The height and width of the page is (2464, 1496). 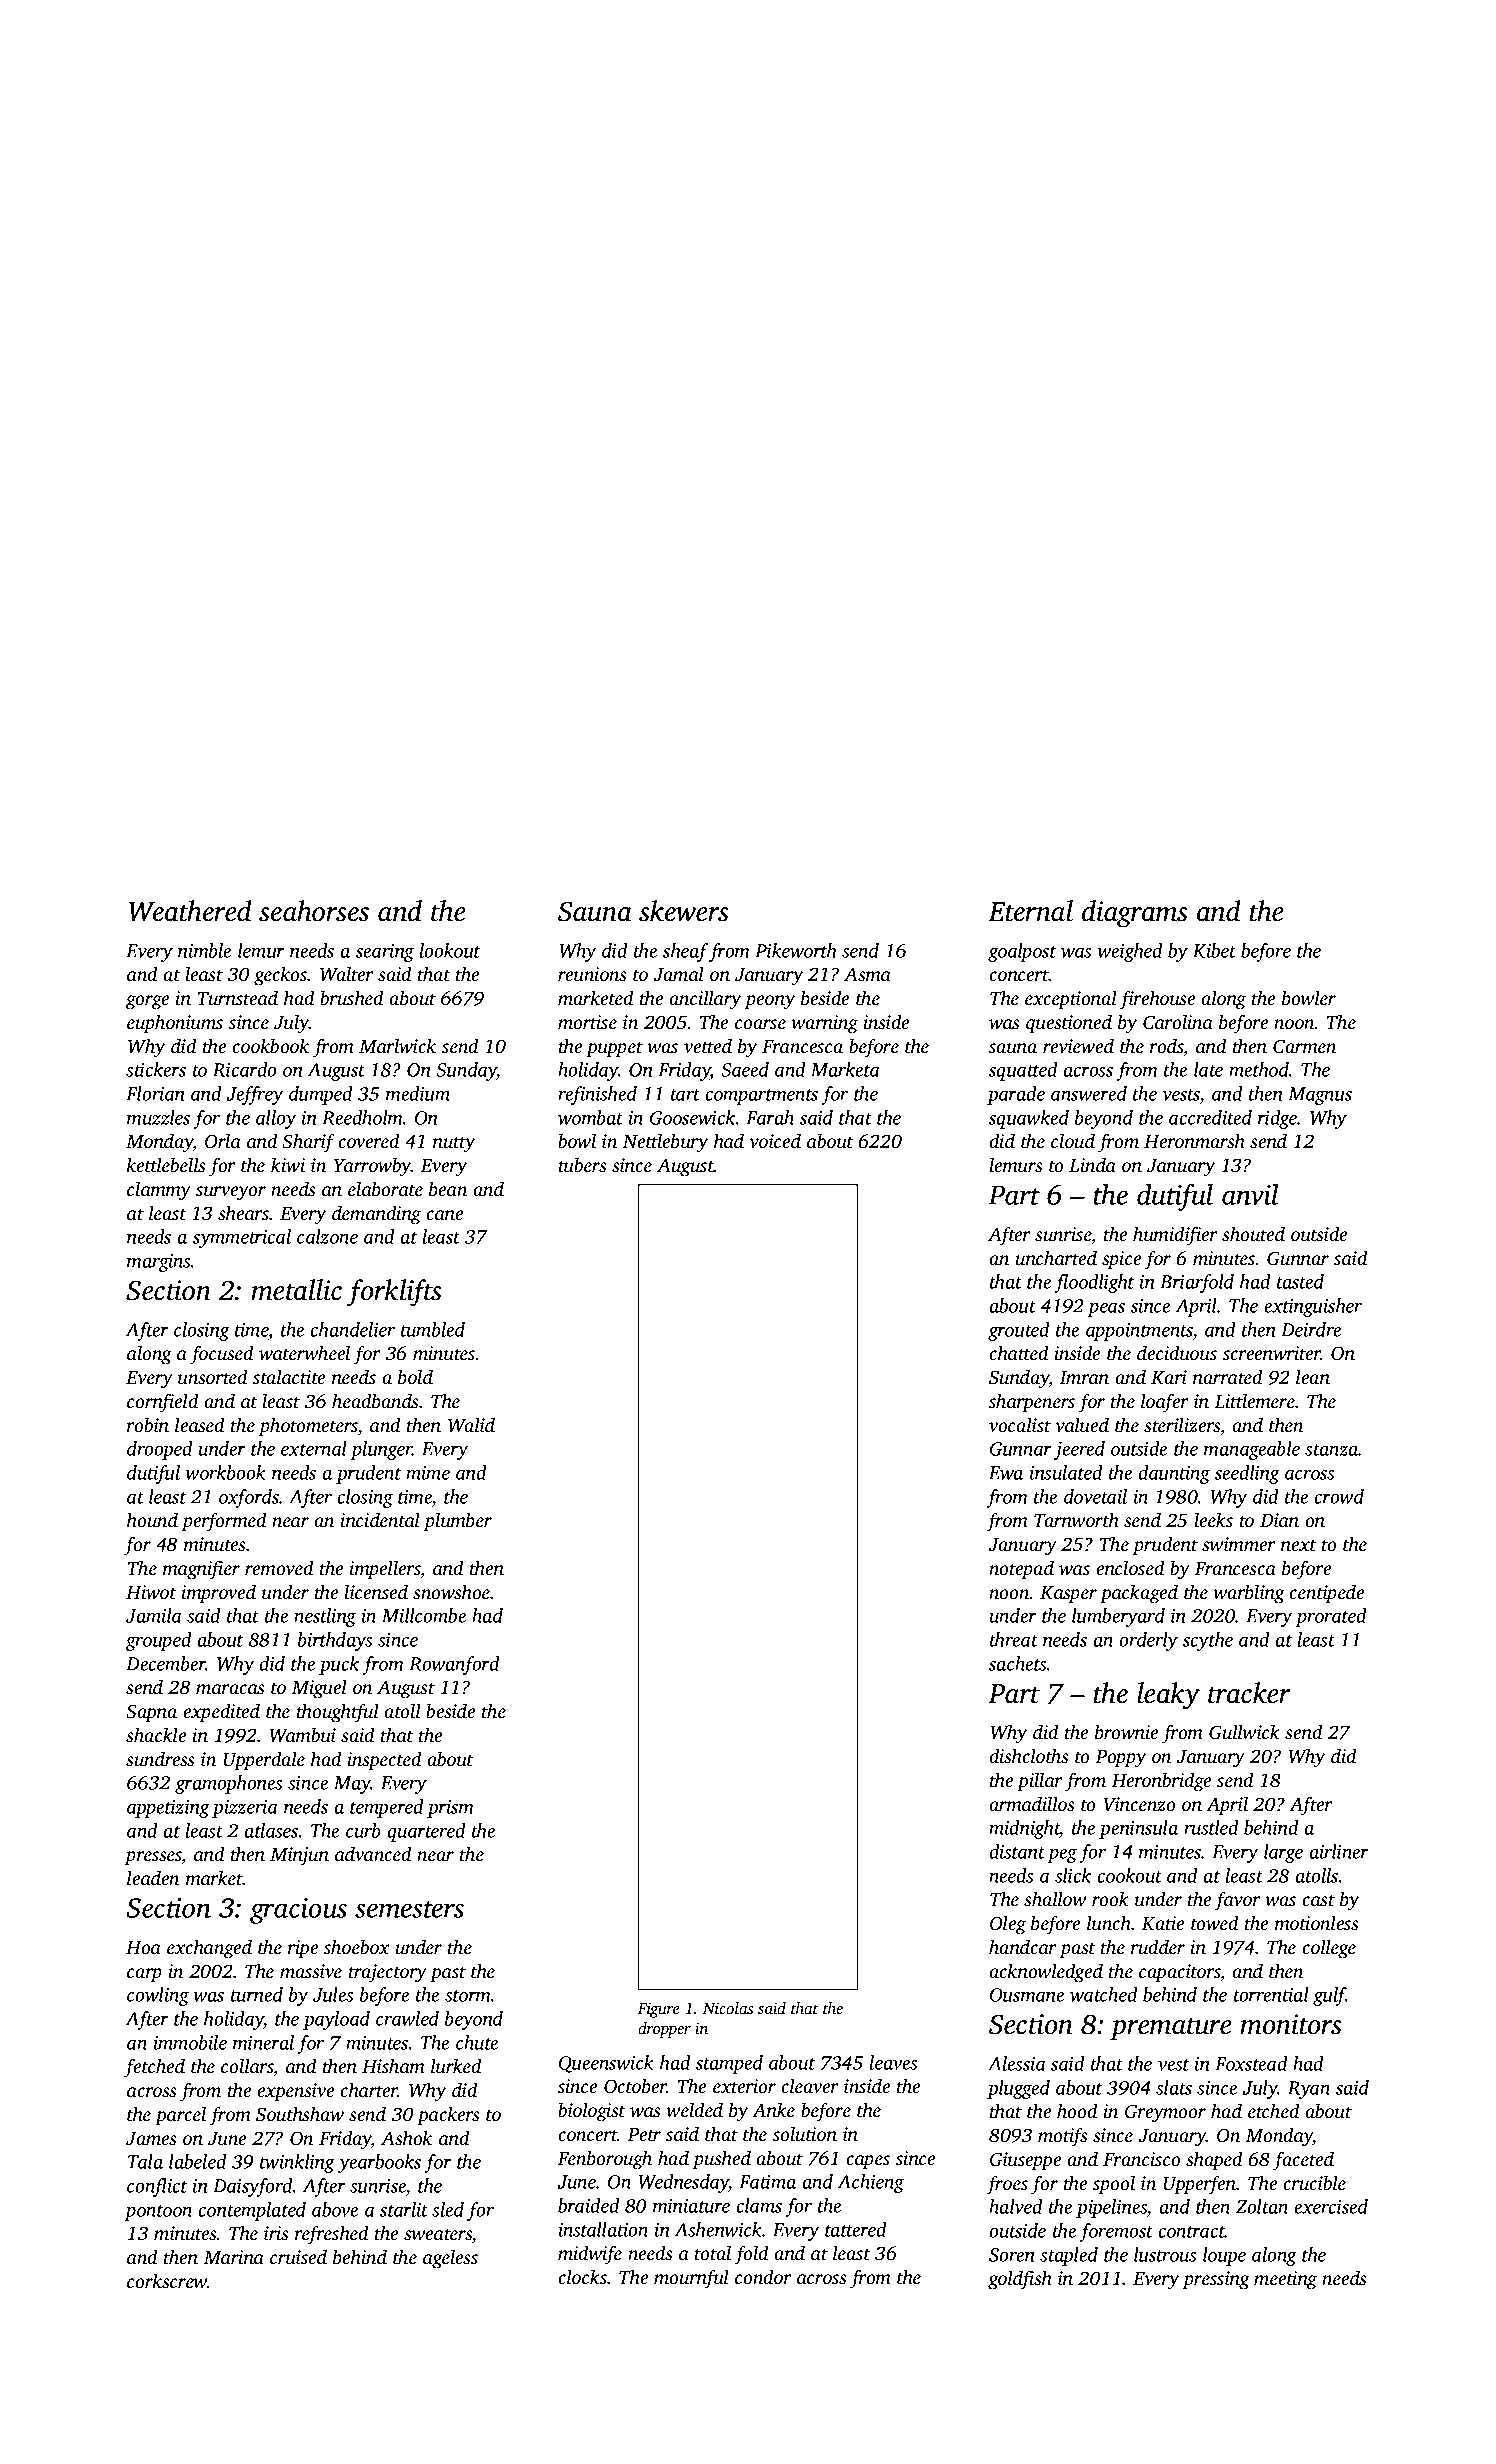 I want to click on impellers, so click(x=385, y=1570).
